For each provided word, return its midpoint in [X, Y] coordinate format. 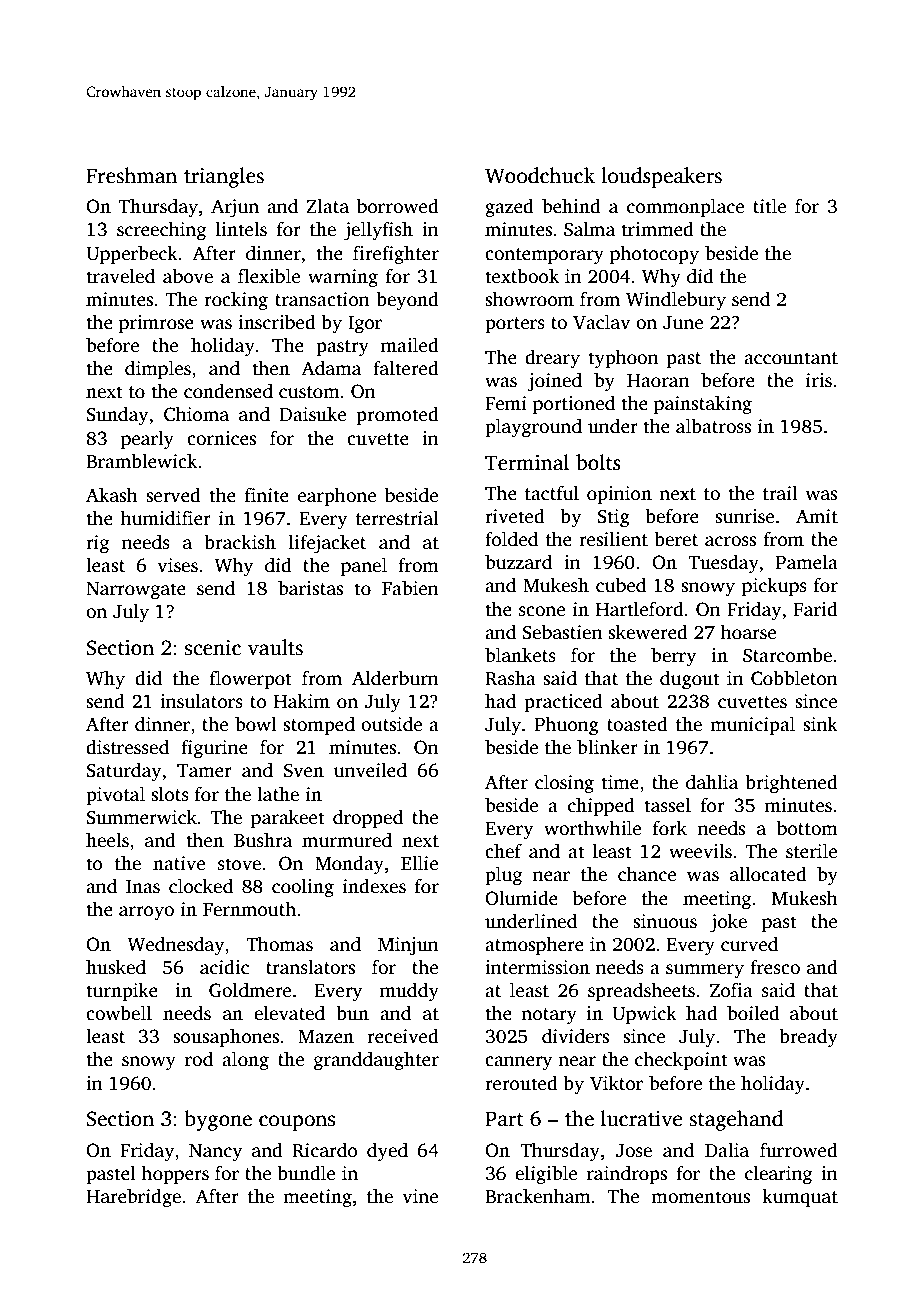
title [769, 206]
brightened [791, 784]
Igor [365, 325]
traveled [120, 276]
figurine [214, 749]
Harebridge [133, 1198]
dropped [368, 819]
